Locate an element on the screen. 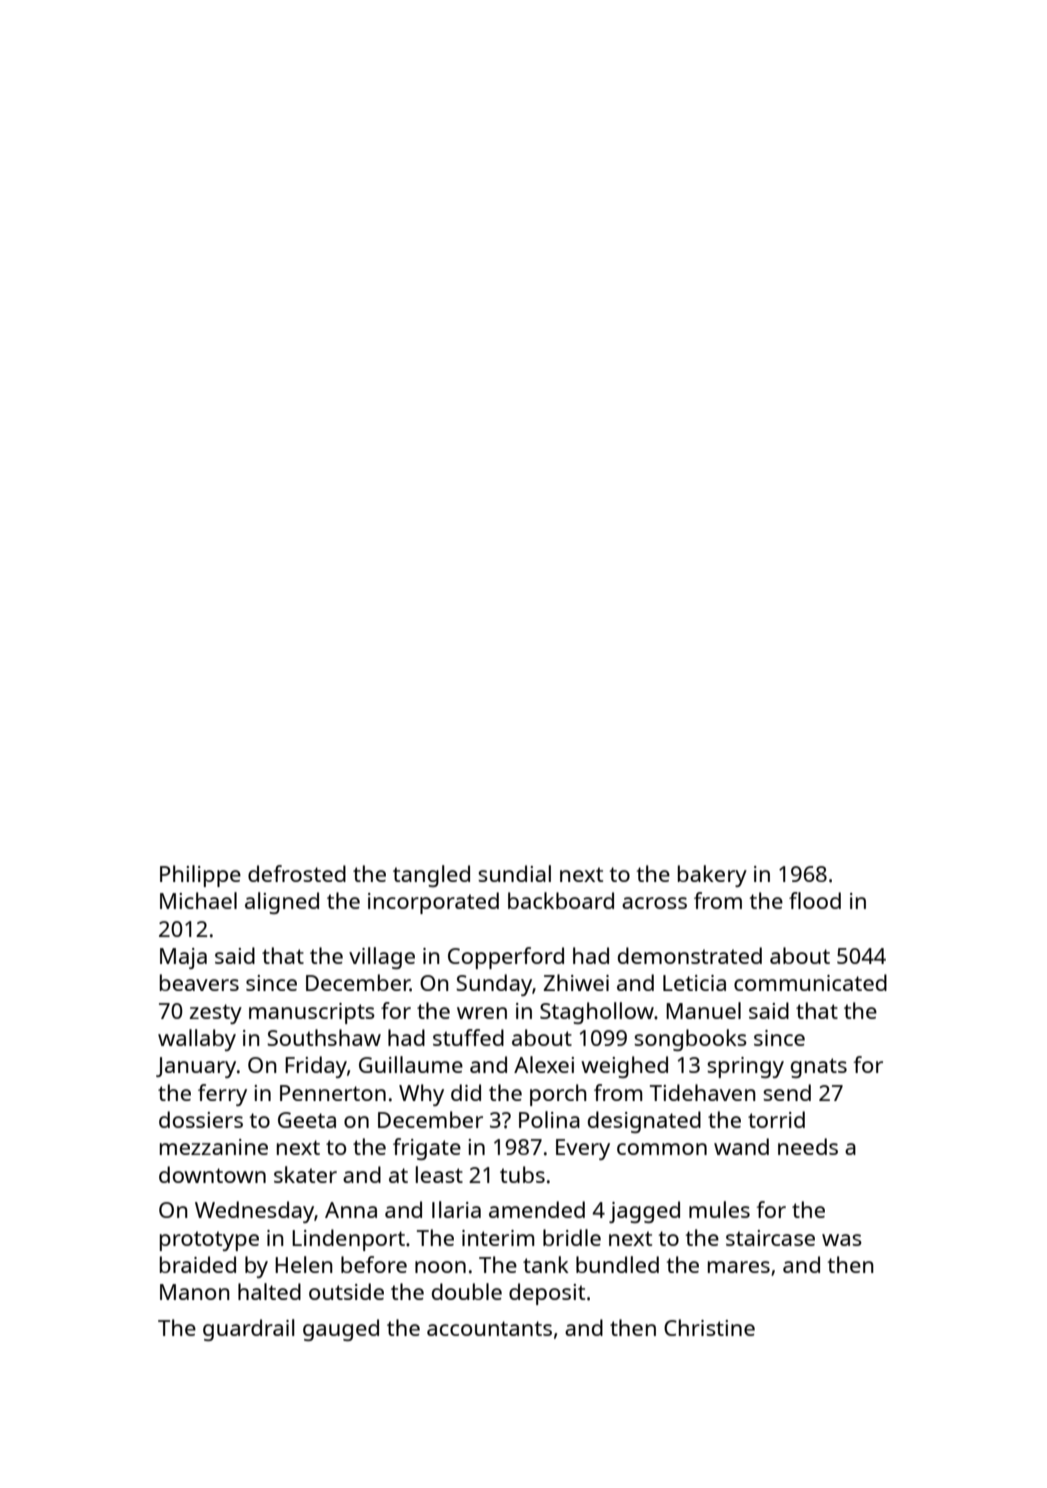  Christine is located at coordinates (709, 1327).
